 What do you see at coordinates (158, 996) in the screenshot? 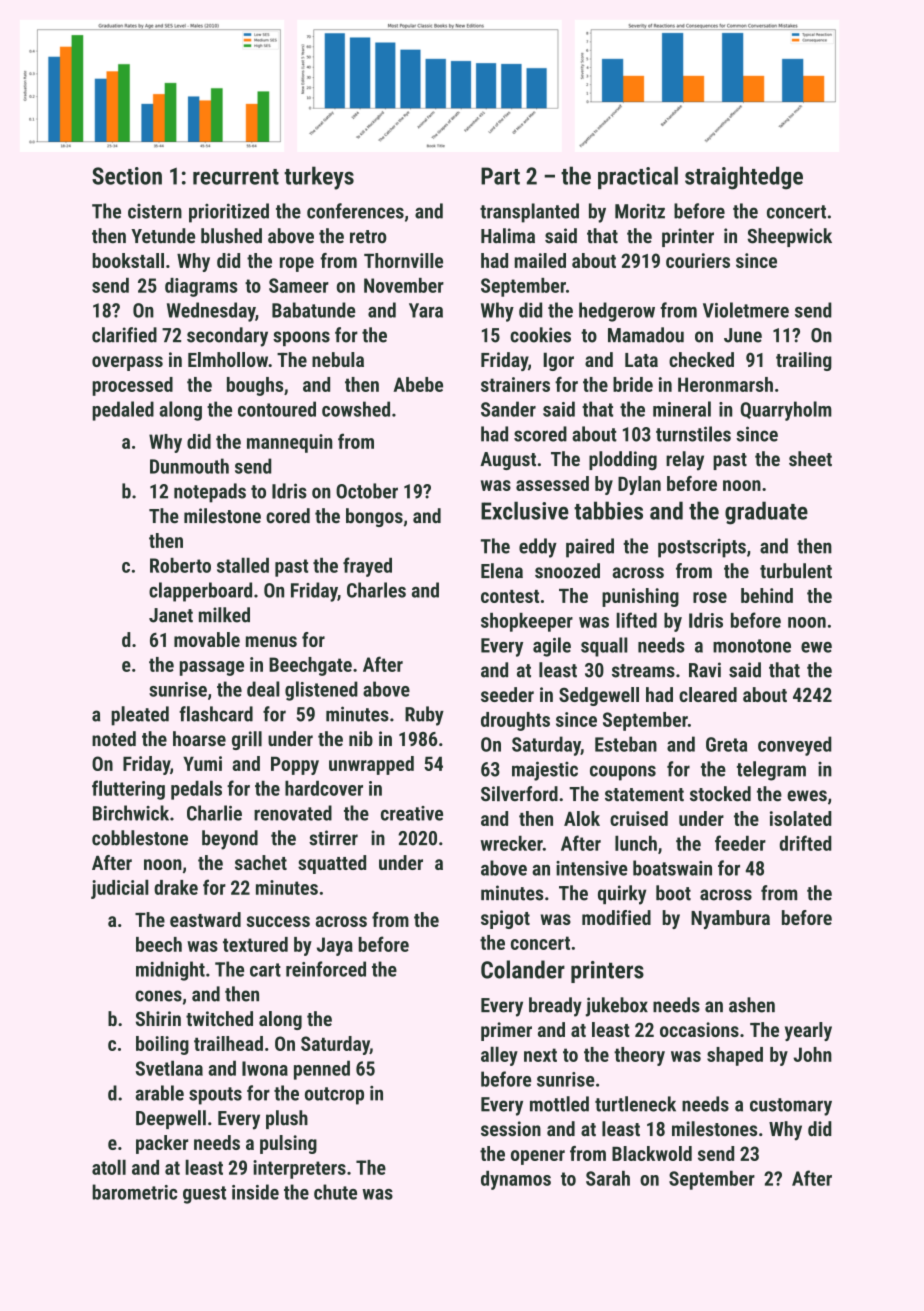
I see `cones` at bounding box center [158, 996].
